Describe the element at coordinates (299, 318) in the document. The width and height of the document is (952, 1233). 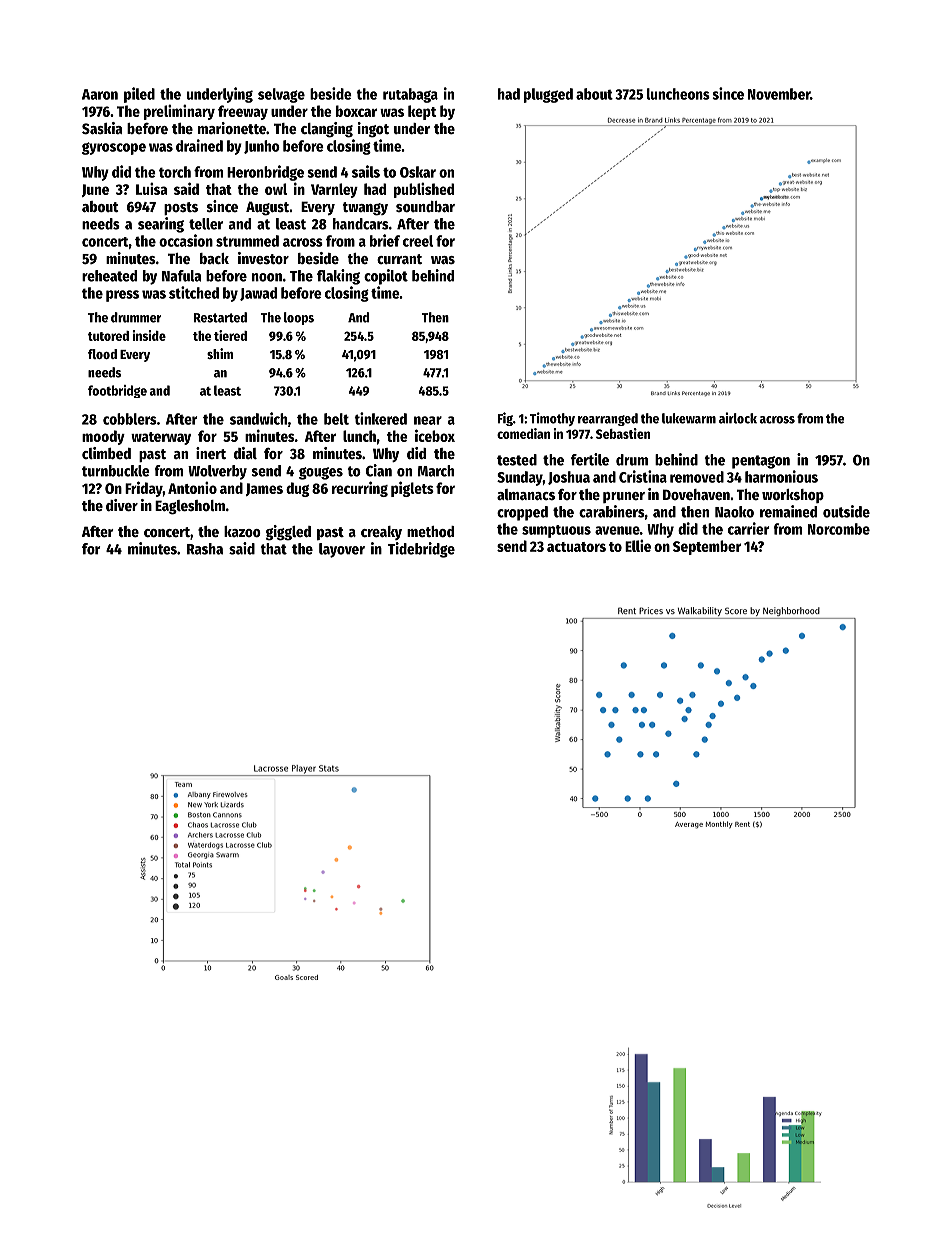
I see `loops` at that location.
